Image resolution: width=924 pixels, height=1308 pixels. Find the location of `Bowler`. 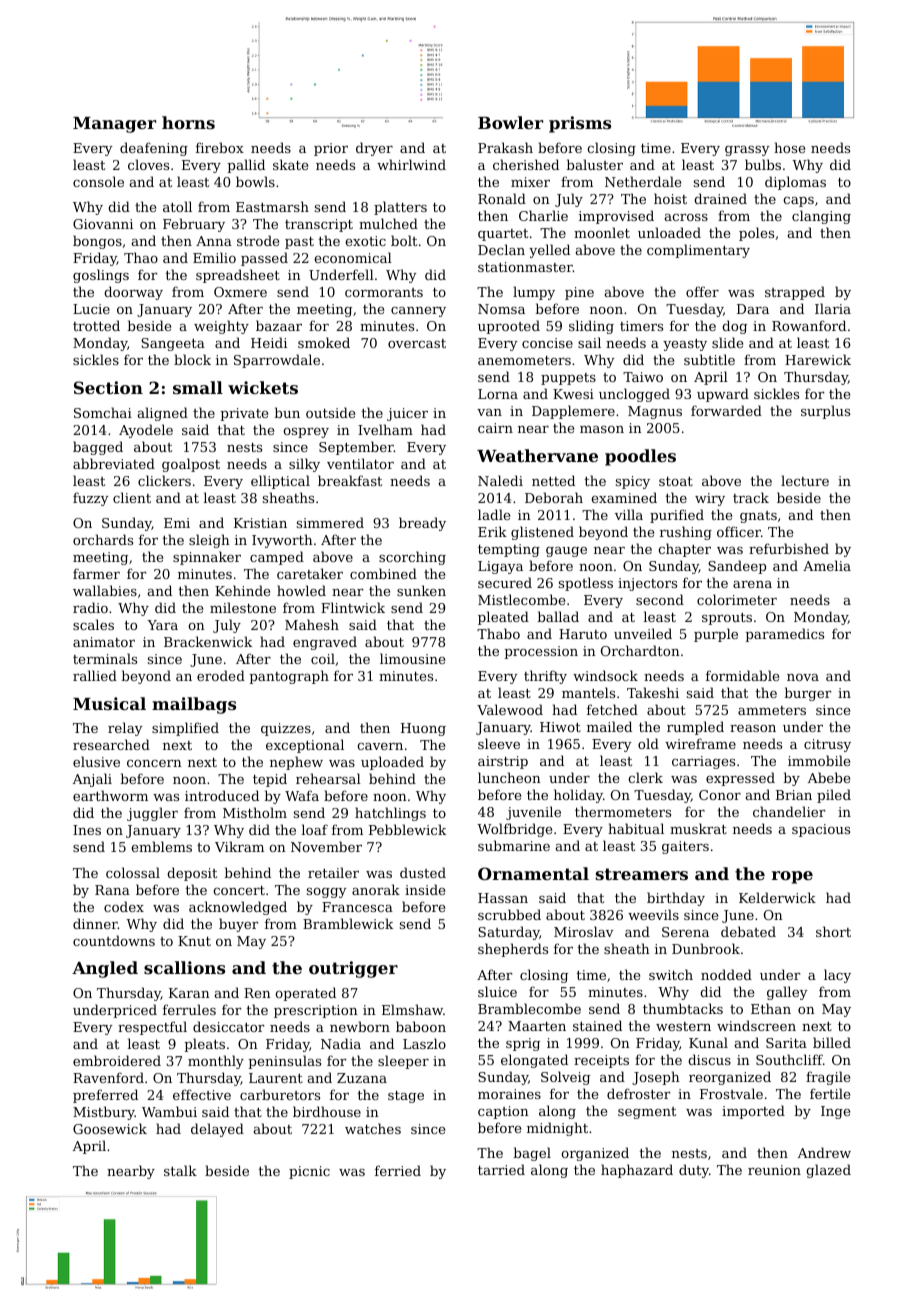

Bowler is located at coordinates (510, 122).
